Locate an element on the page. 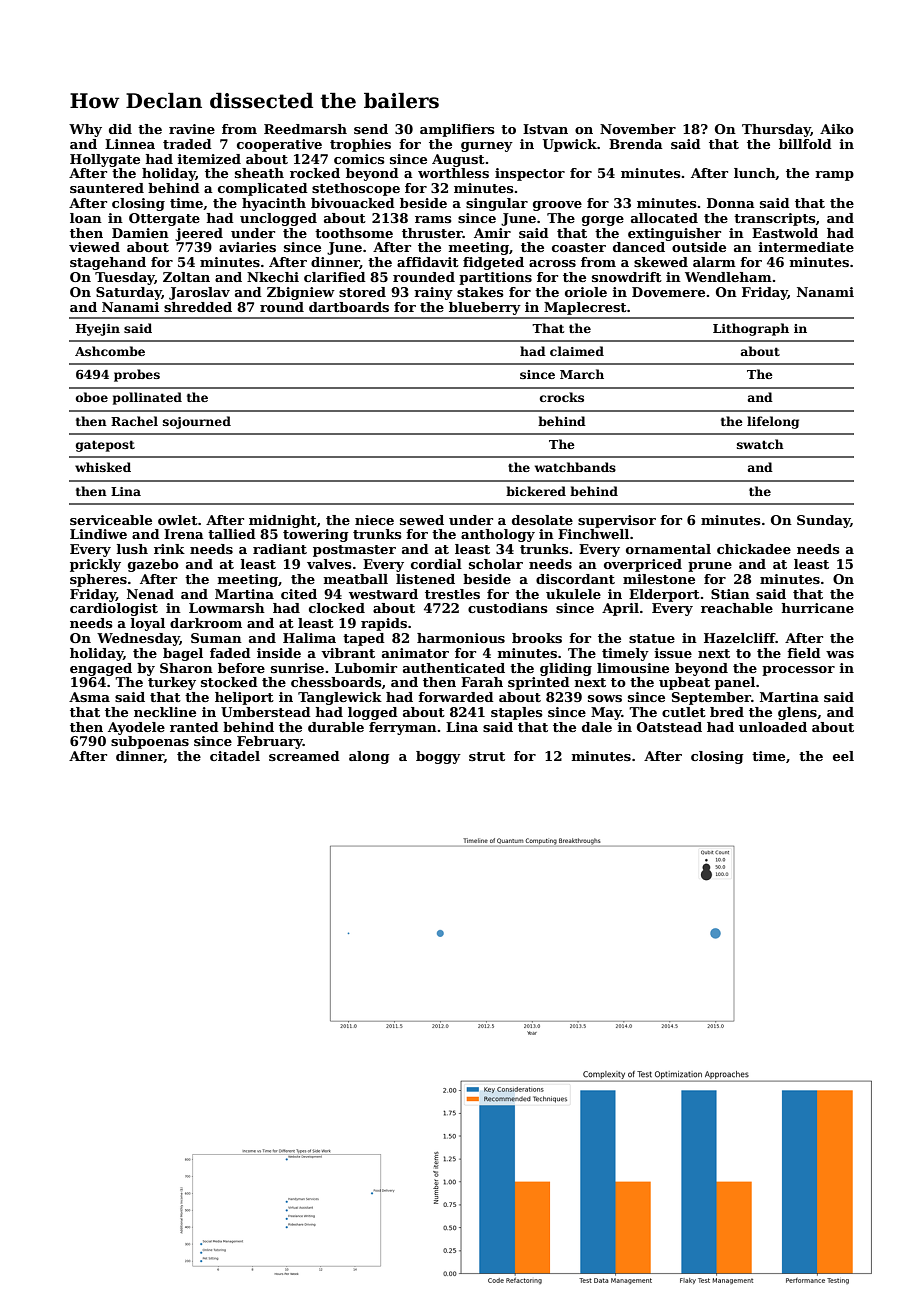  desolate is located at coordinates (542, 520).
